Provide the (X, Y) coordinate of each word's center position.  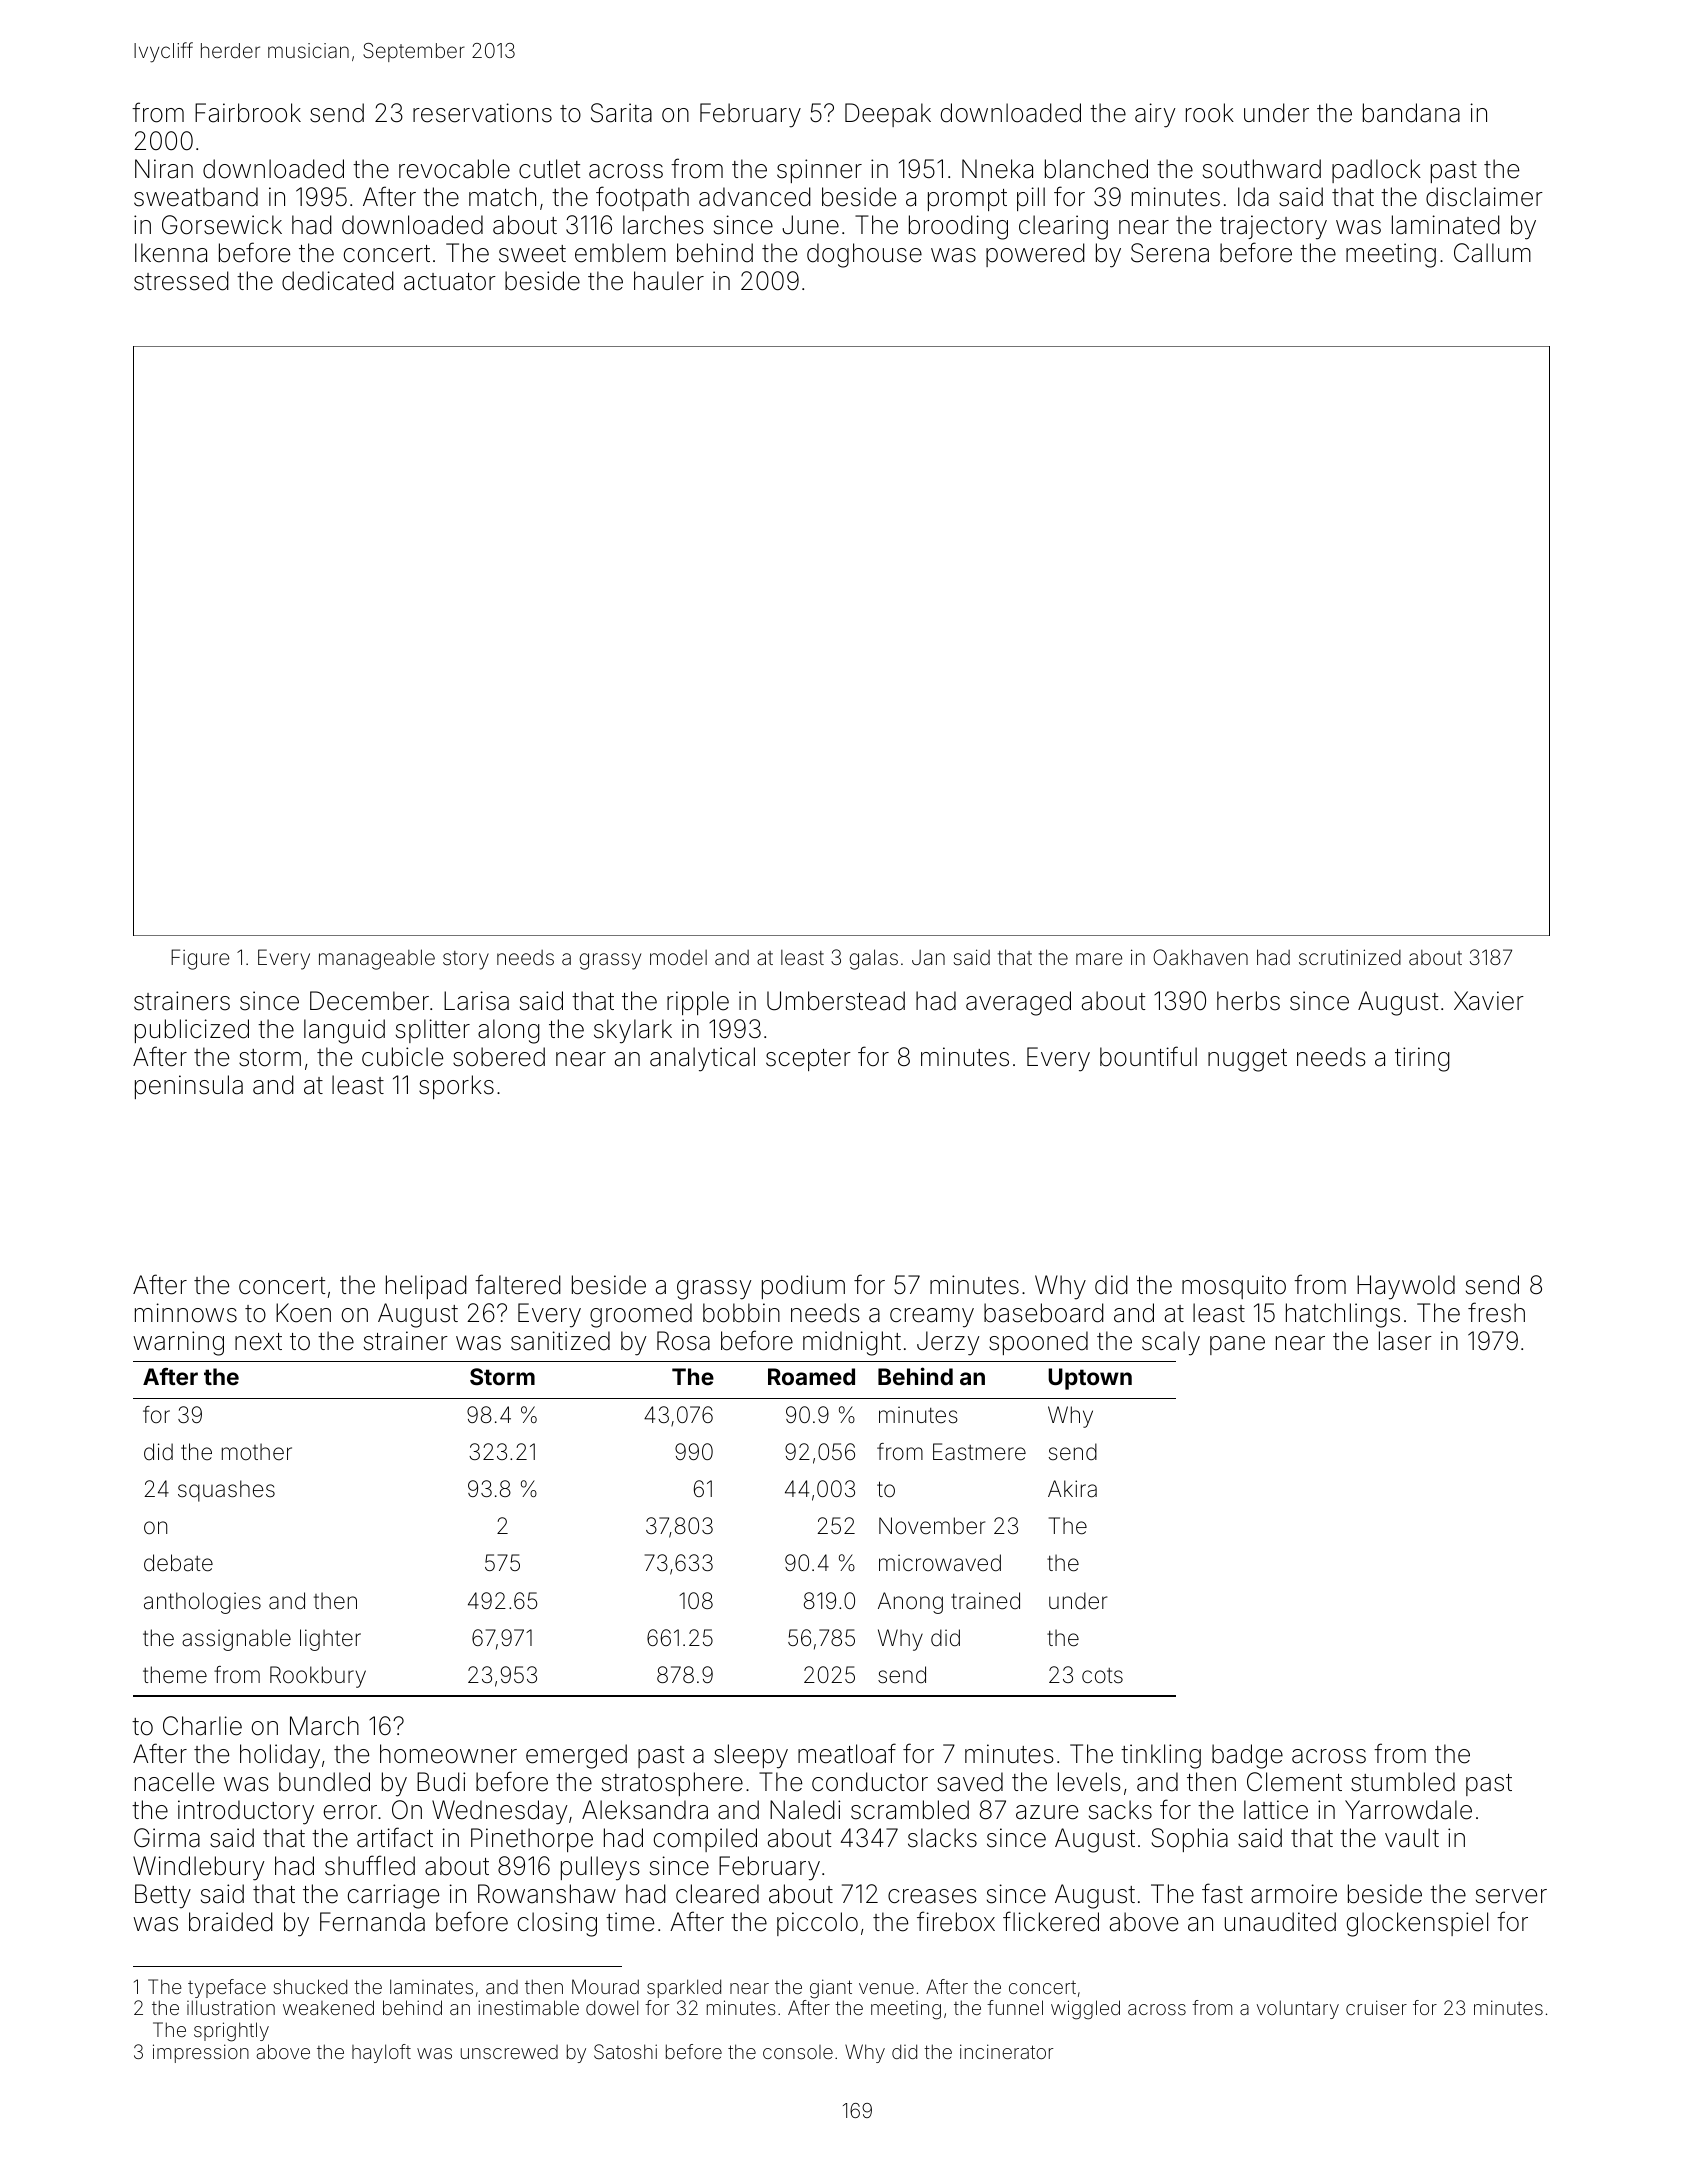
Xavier (1489, 1001)
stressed (181, 281)
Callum (1492, 253)
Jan (928, 957)
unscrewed (509, 2052)
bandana (1411, 113)
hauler (669, 281)
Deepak (888, 115)
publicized (192, 1031)
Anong (910, 1603)
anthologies (202, 1603)
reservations (482, 113)
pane (1237, 1345)
